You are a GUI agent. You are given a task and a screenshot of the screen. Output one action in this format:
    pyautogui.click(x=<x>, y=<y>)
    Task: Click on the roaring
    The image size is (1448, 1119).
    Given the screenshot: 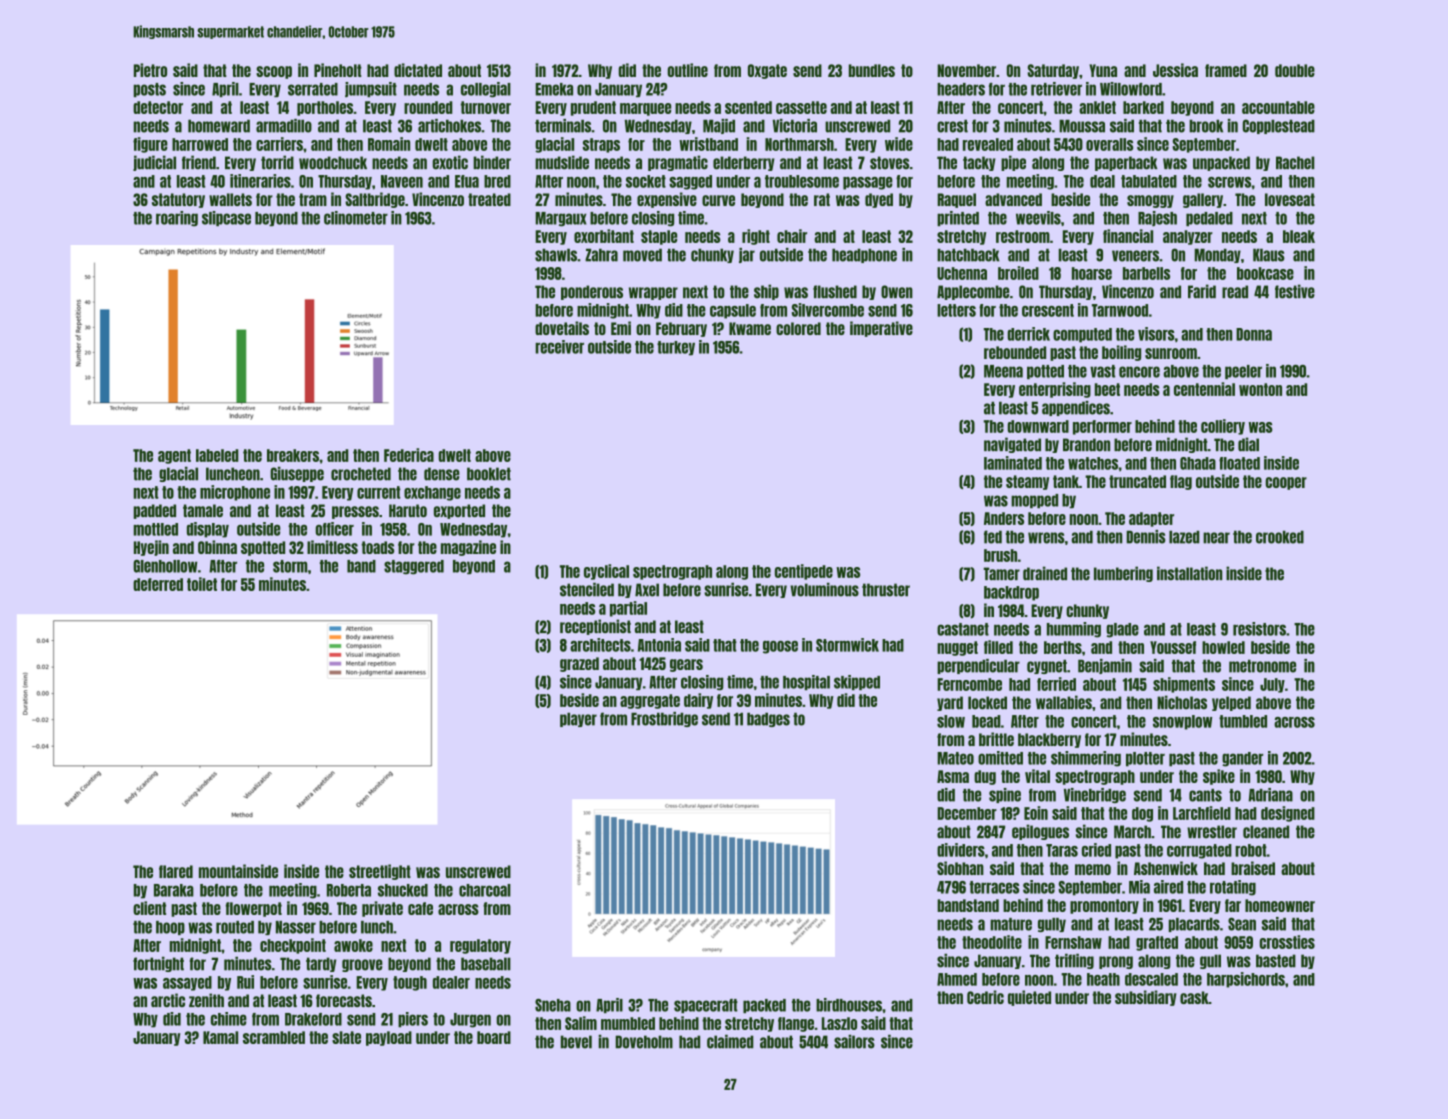 What is the action you would take?
    pyautogui.click(x=177, y=219)
